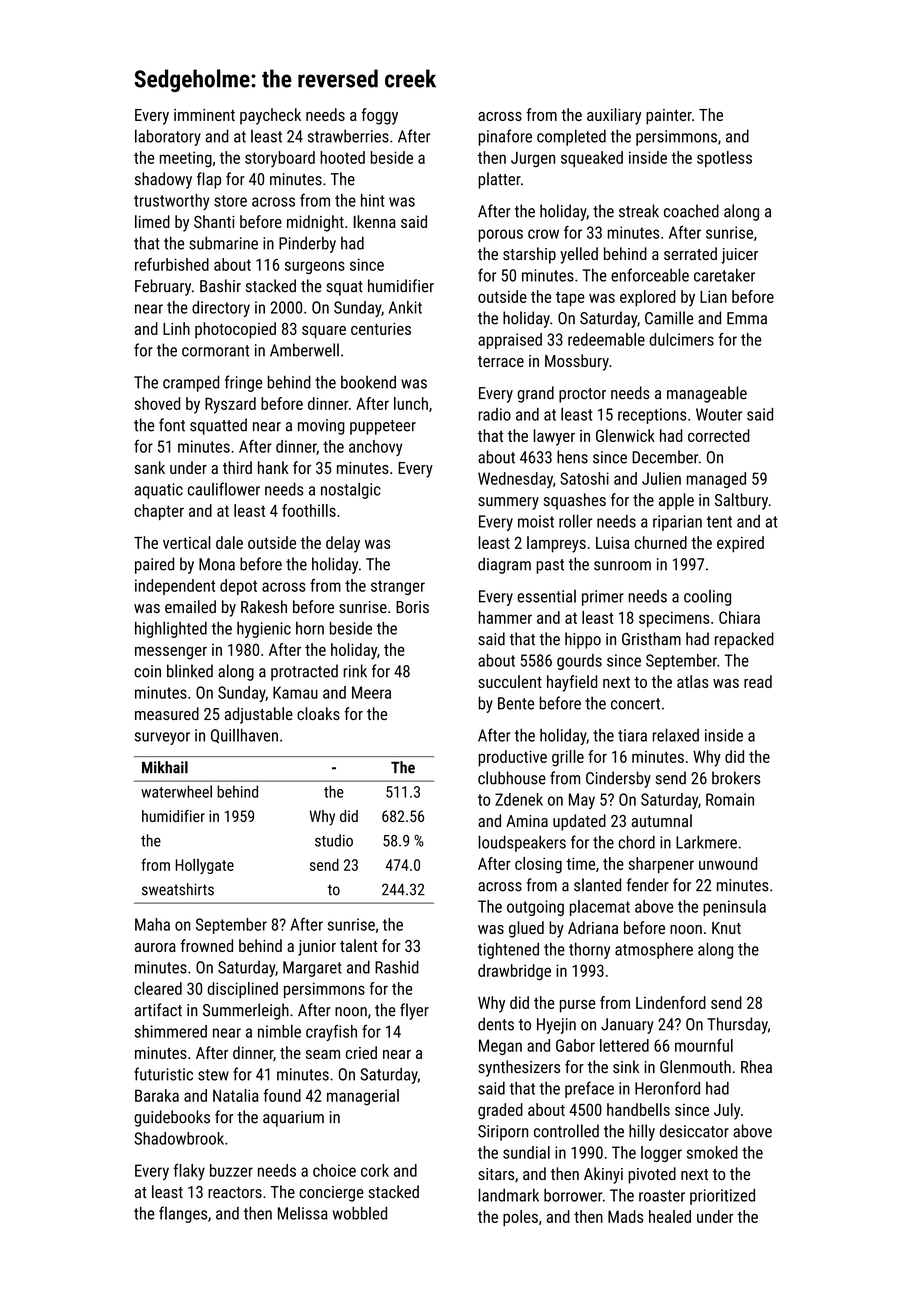 The image size is (912, 1294). I want to click on loudspeakers, so click(522, 843).
